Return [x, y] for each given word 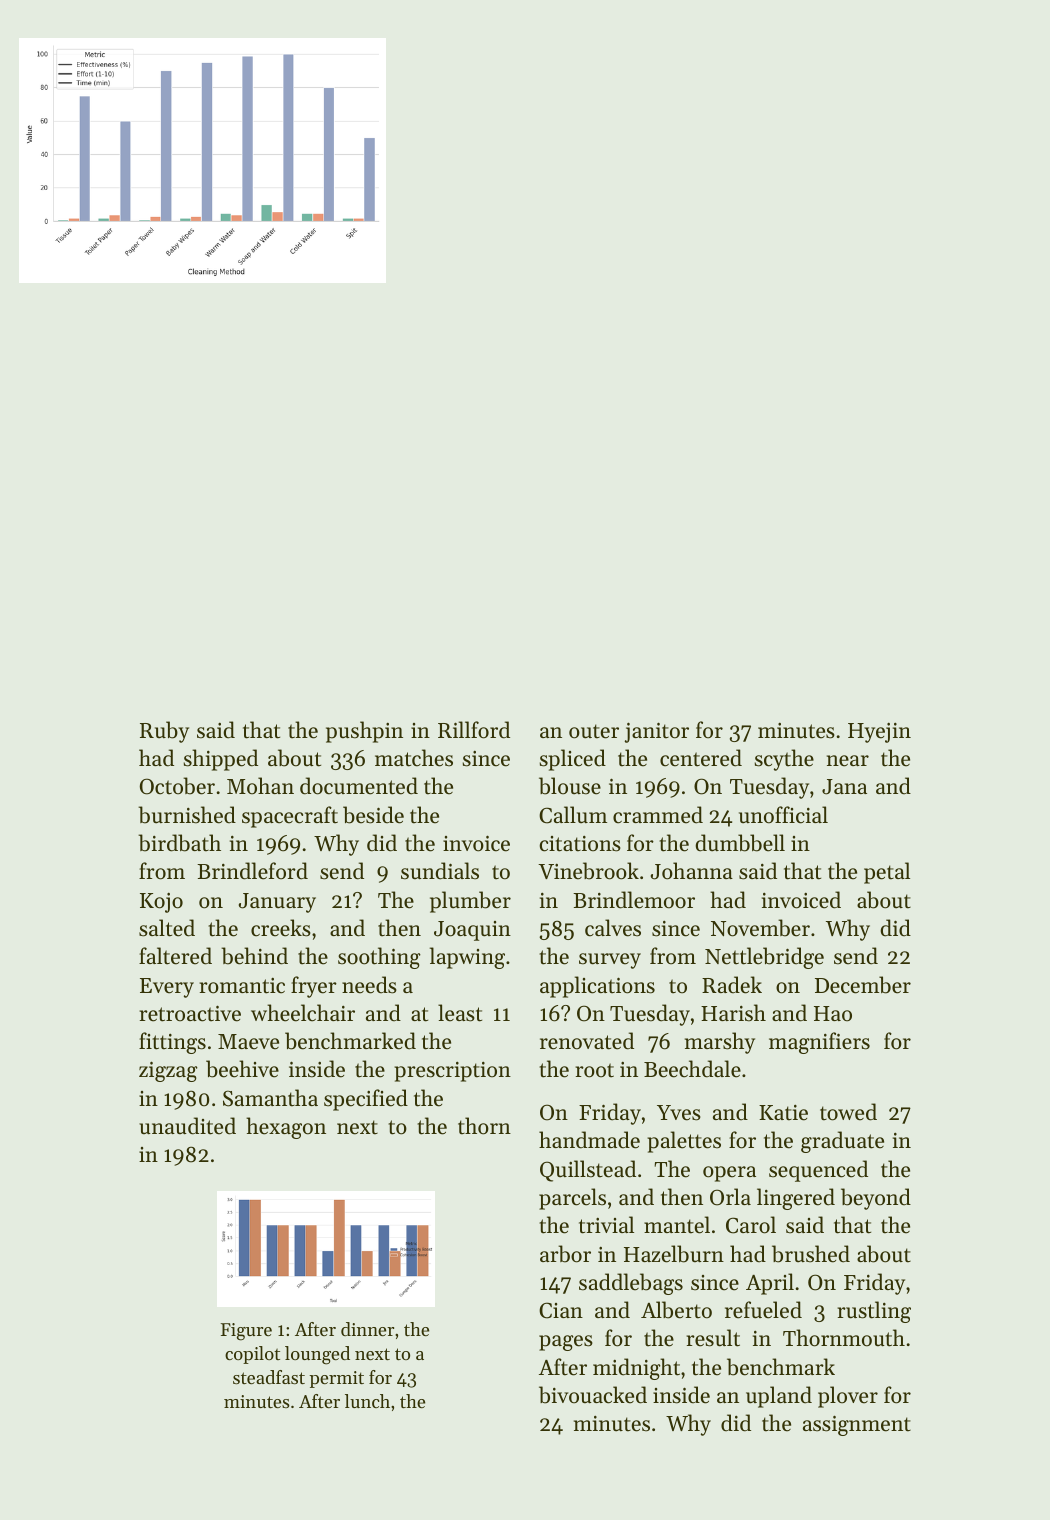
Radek [732, 985]
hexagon [286, 1128]
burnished [187, 815]
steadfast [269, 1377]
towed [848, 1112]
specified [366, 1100]
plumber [470, 902]
